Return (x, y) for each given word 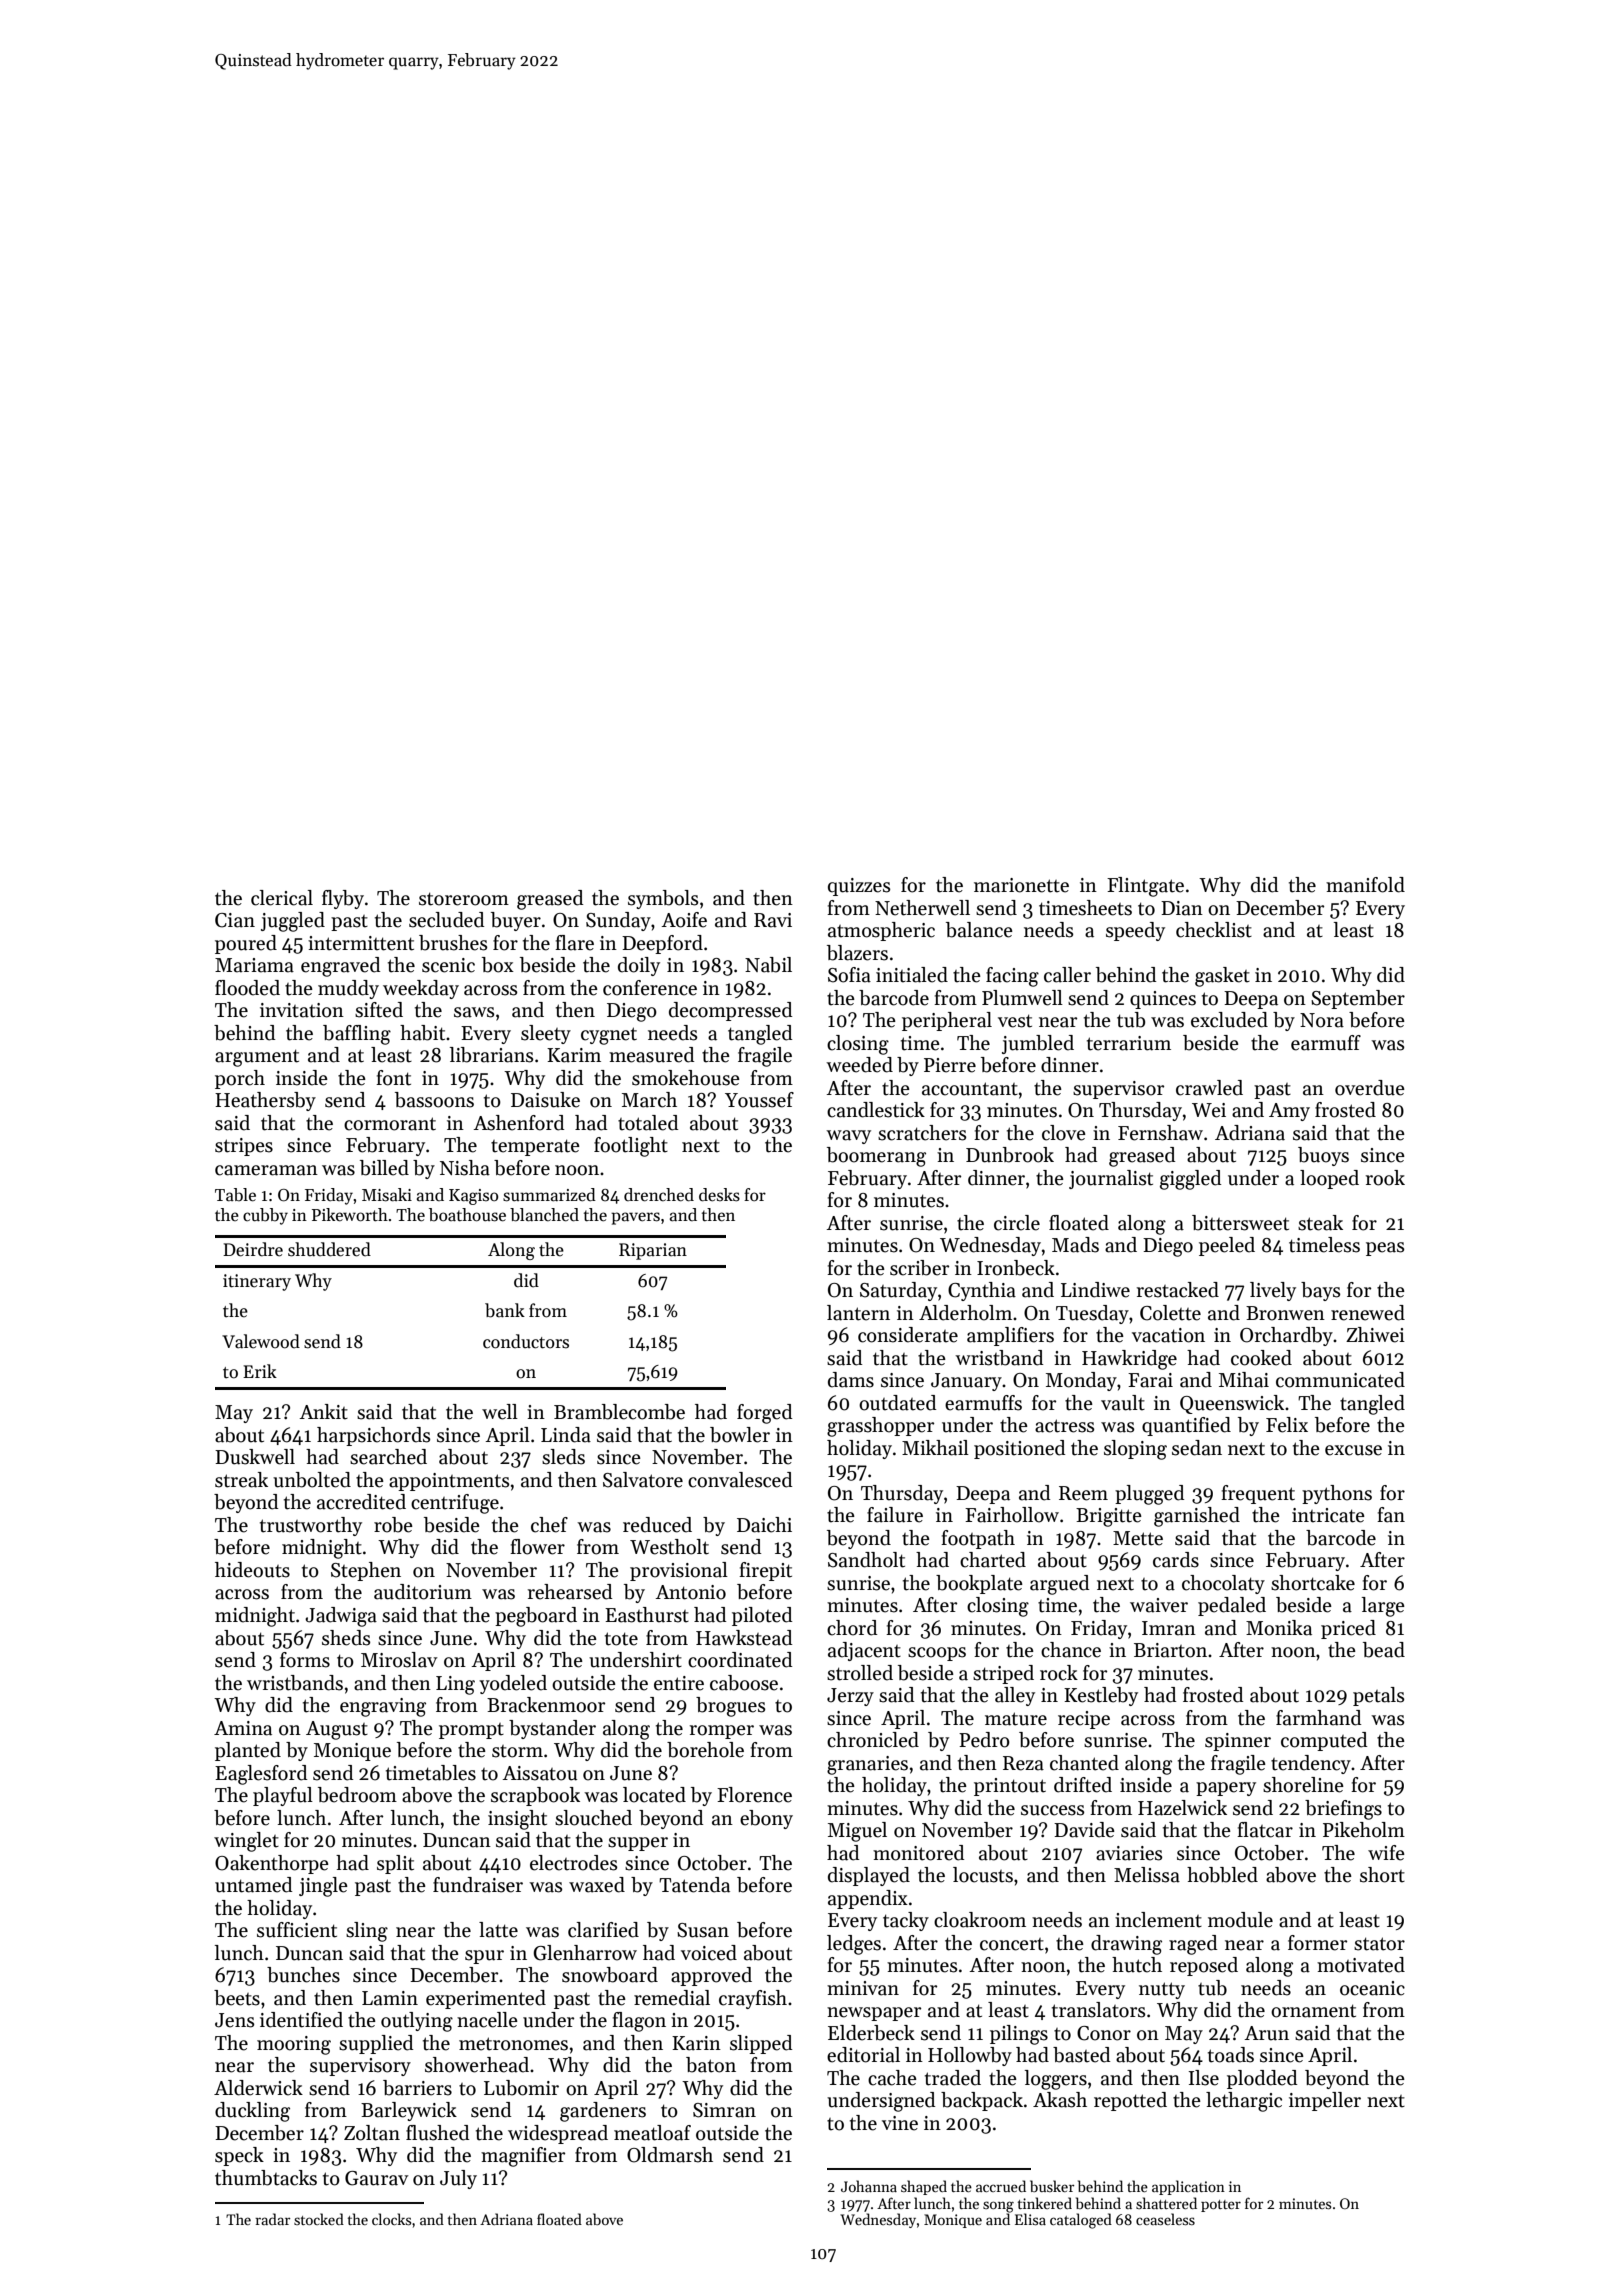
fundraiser (478, 1885)
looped (1329, 1179)
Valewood (261, 1341)
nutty (1162, 1990)
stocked (319, 2219)
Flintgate (1145, 887)
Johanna (869, 2186)
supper (638, 1844)
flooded (247, 988)
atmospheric (881, 931)
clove (1064, 1133)
